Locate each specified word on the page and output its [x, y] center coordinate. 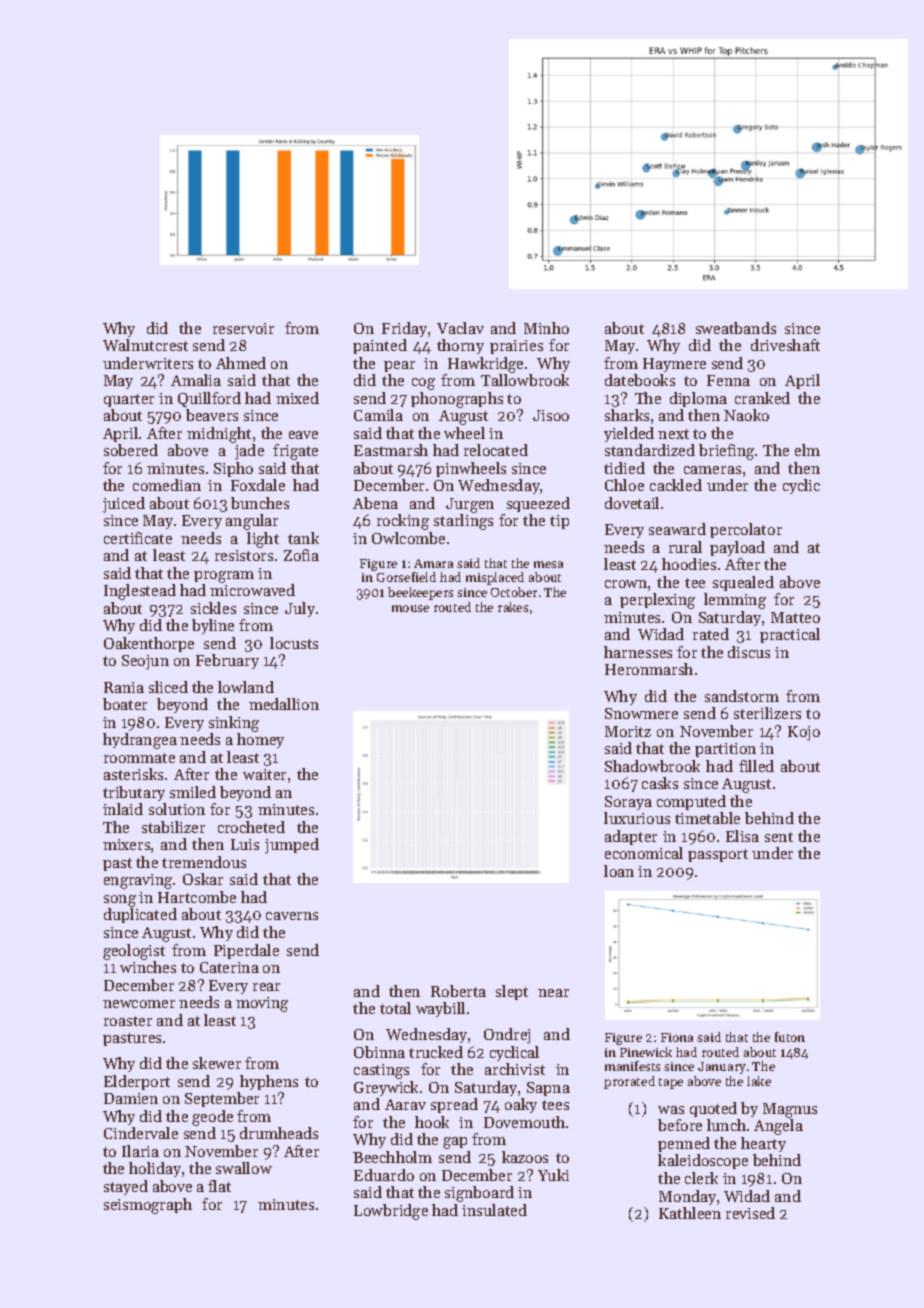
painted [380, 346]
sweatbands [736, 328]
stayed [126, 1187]
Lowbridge [391, 1212]
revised [750, 1213]
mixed [297, 398]
